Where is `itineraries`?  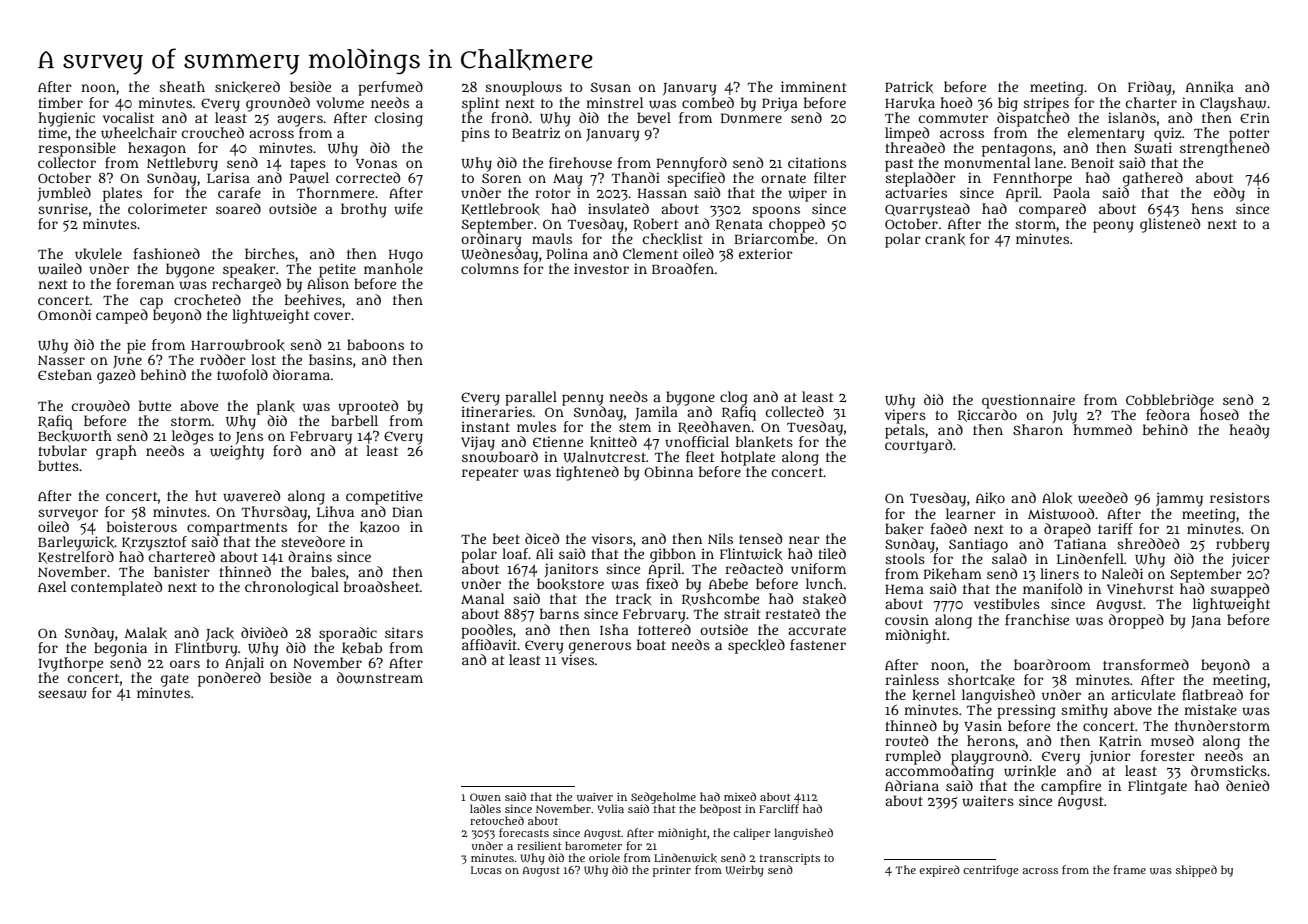
itineraries is located at coordinates (496, 411).
